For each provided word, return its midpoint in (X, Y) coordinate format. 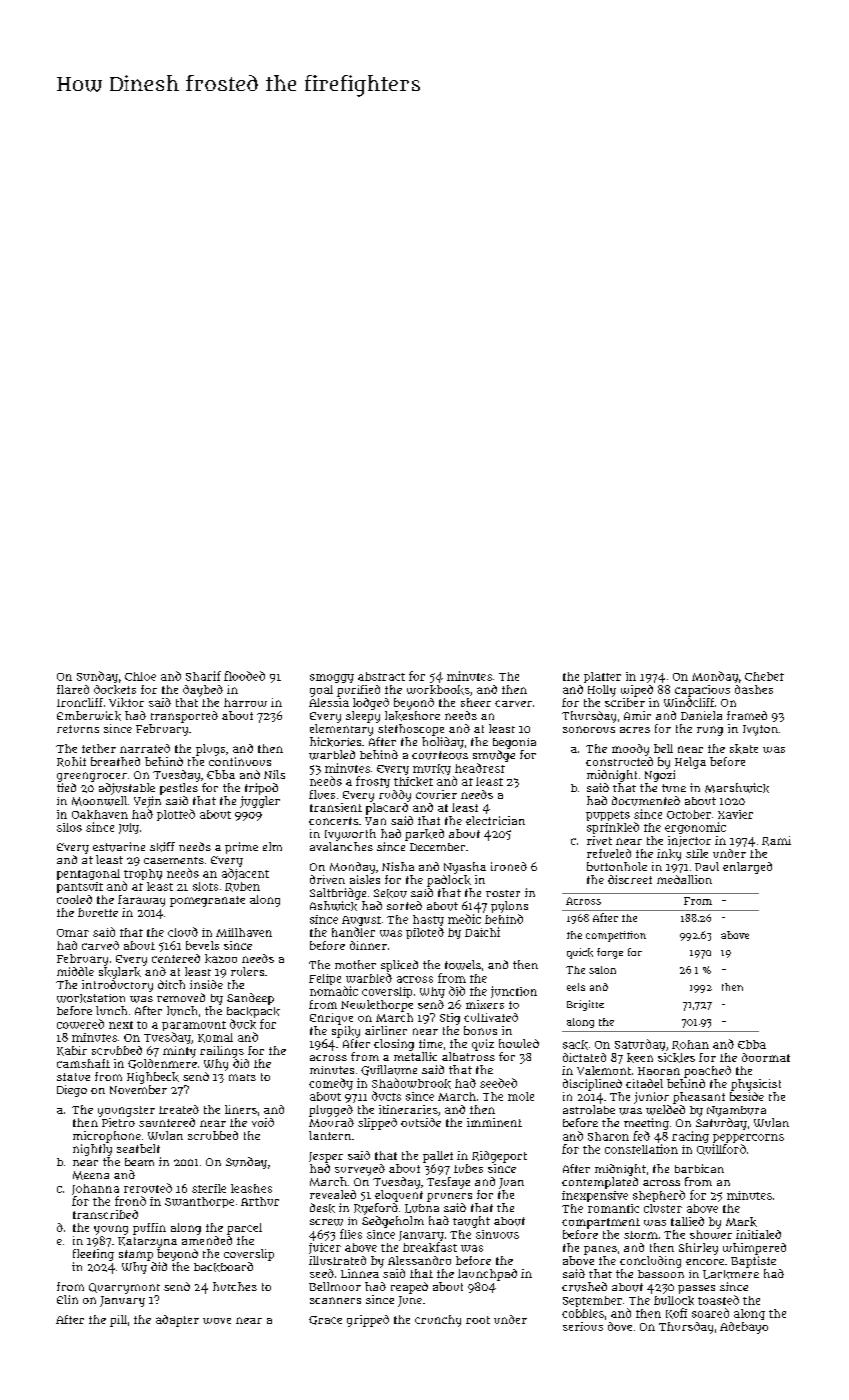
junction (514, 992)
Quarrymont (124, 1288)
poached (707, 1072)
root (478, 1320)
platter (602, 677)
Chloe (140, 676)
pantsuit (80, 887)
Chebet (764, 676)
